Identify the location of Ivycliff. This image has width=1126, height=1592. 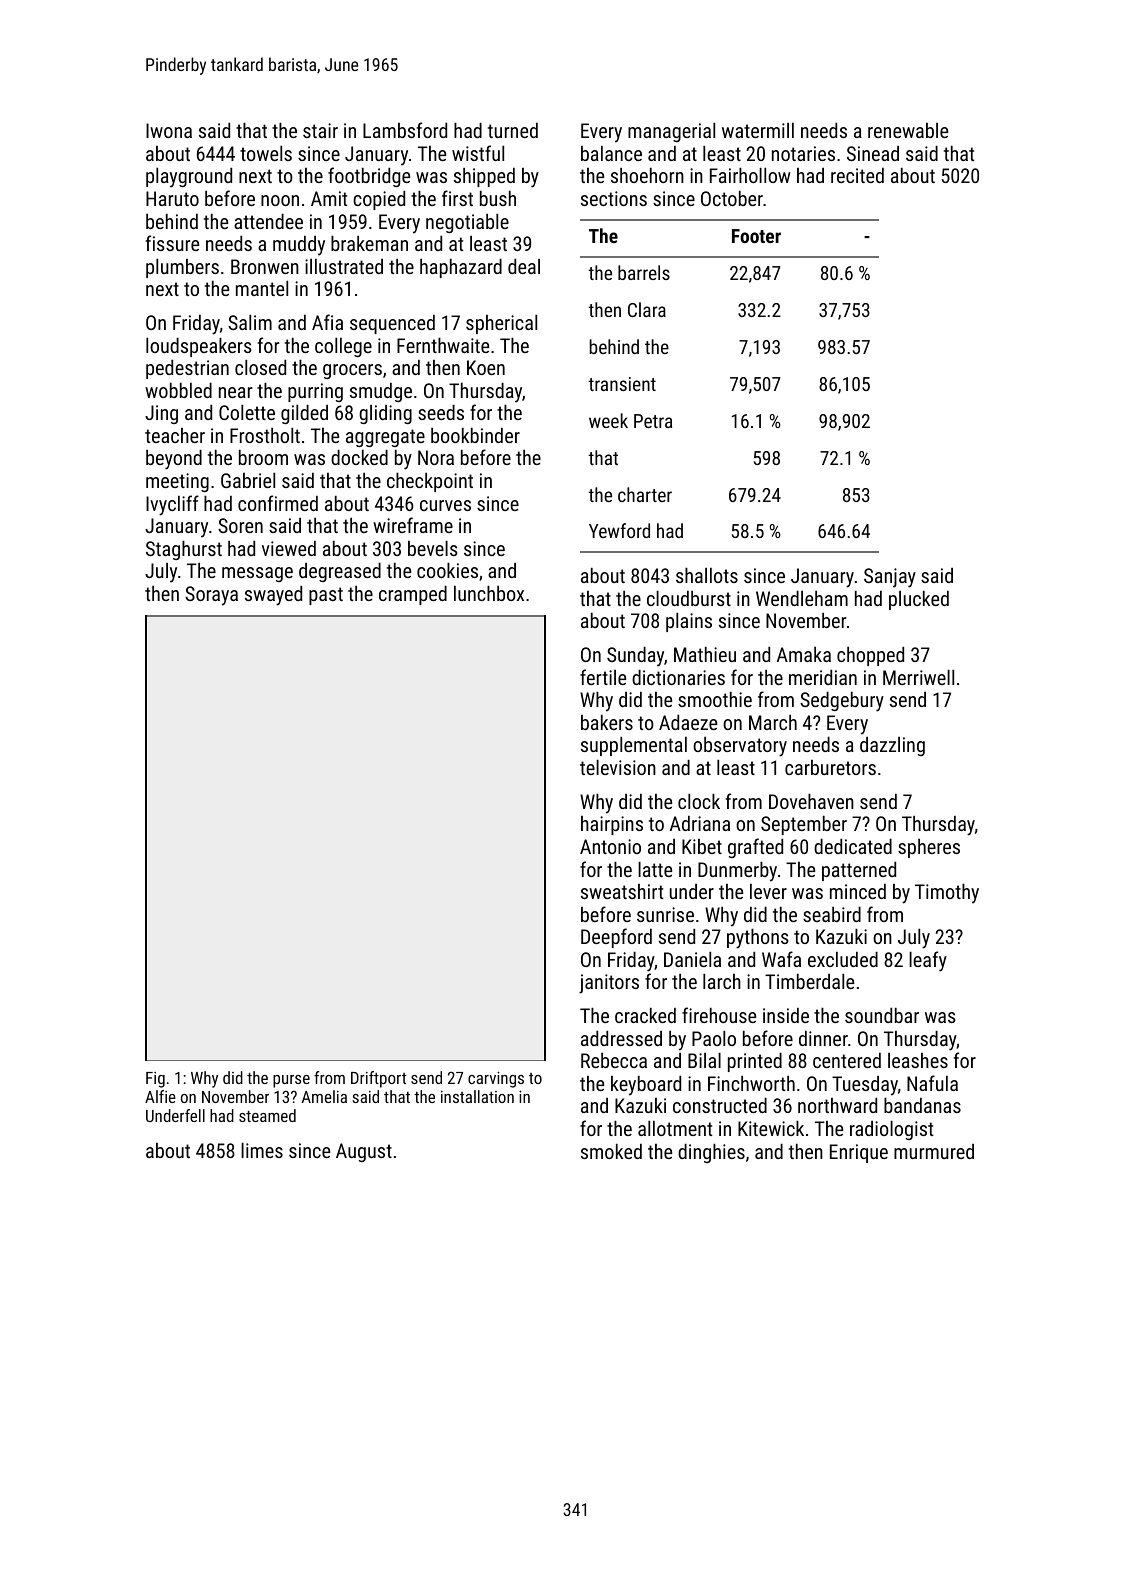
(172, 505).
